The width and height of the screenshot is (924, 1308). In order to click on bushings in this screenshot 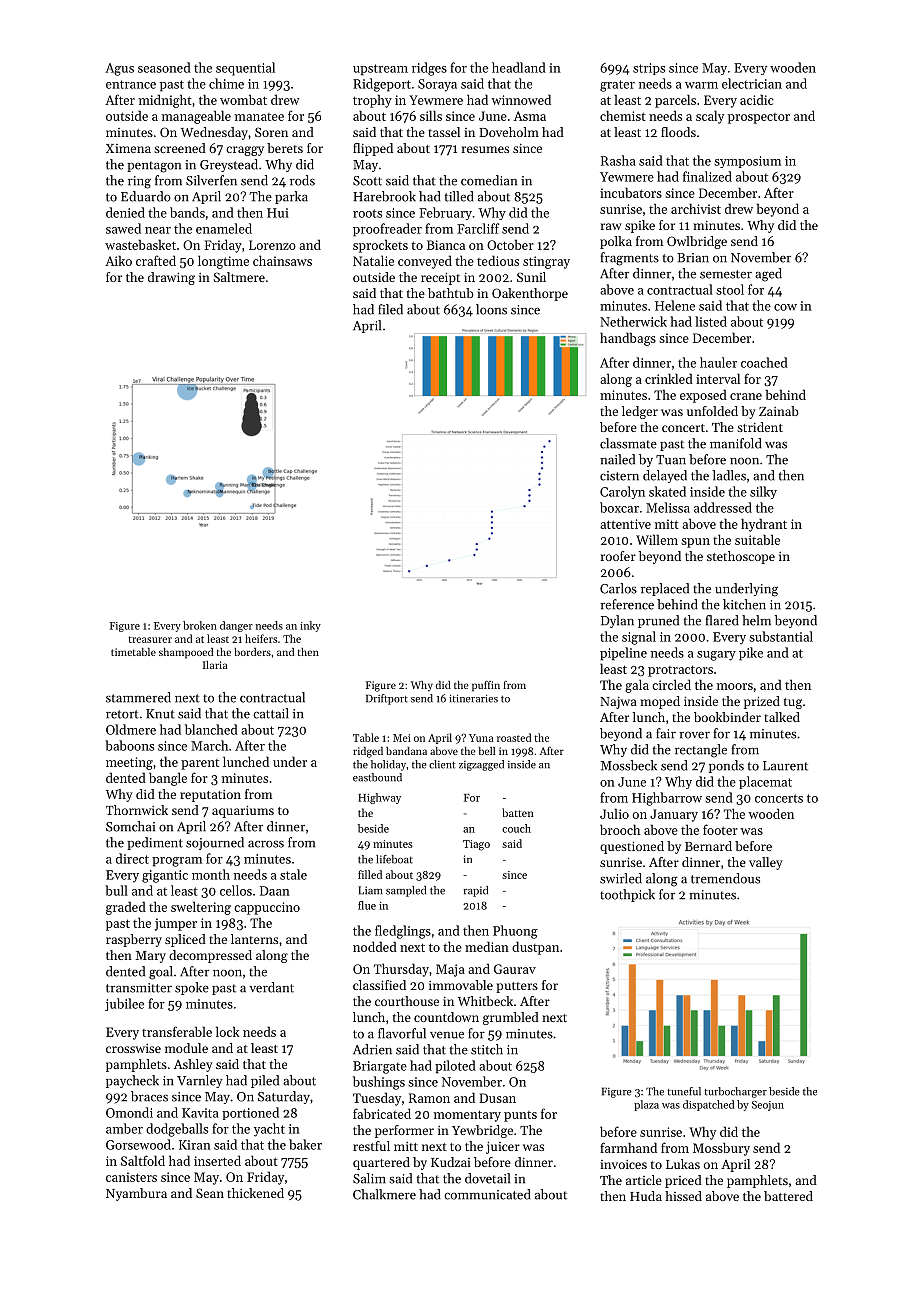, I will do `click(379, 1083)`.
